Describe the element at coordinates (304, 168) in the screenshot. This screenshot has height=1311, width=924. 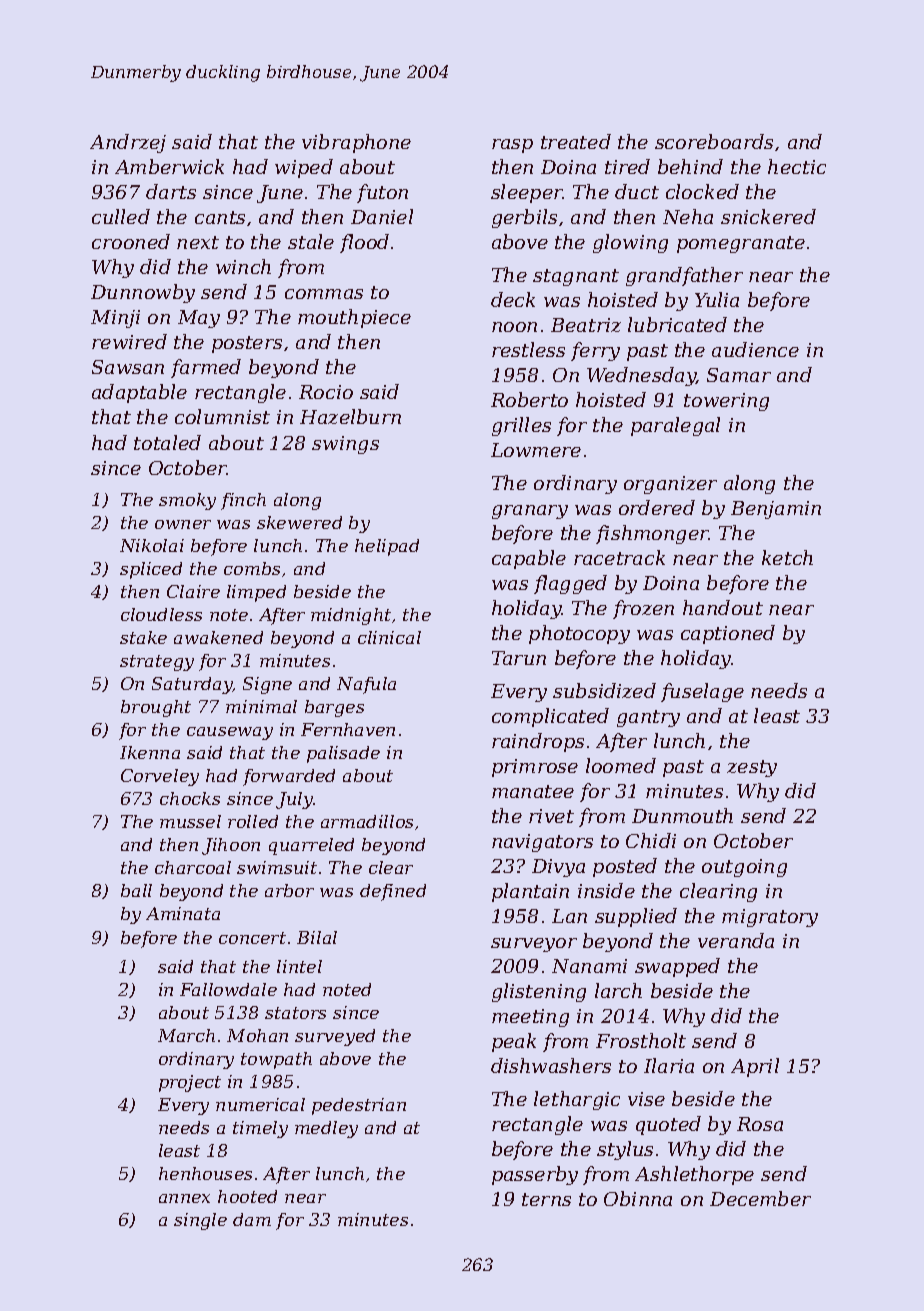
I see `wiped` at that location.
